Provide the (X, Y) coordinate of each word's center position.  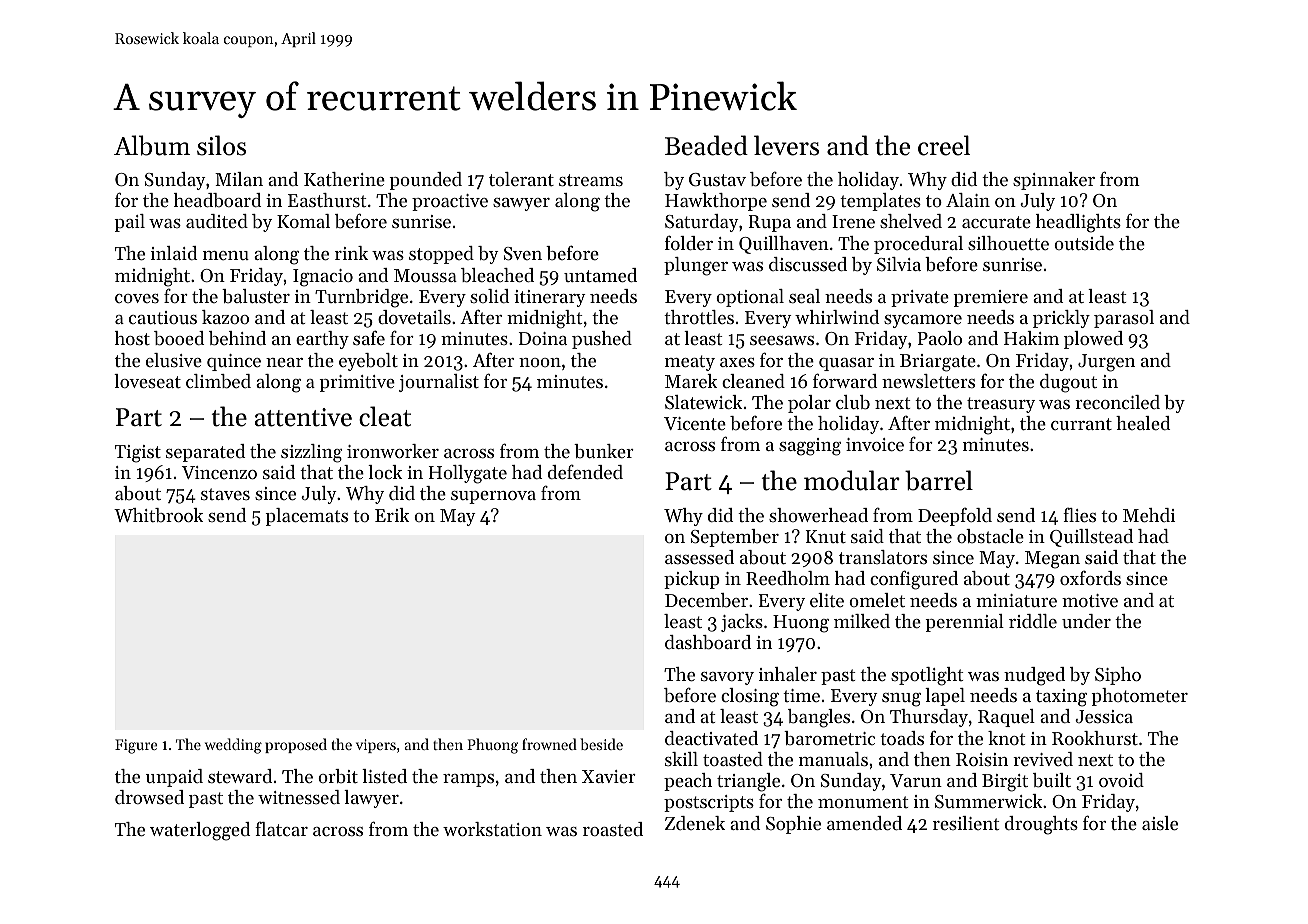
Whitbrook (158, 515)
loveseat (147, 381)
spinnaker (1054, 181)
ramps (468, 780)
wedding (233, 746)
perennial (964, 623)
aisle (1160, 823)
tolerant (521, 179)
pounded (425, 181)
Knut (826, 536)
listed (384, 776)
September (735, 538)
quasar (846, 364)
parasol (1124, 319)
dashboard (708, 642)
